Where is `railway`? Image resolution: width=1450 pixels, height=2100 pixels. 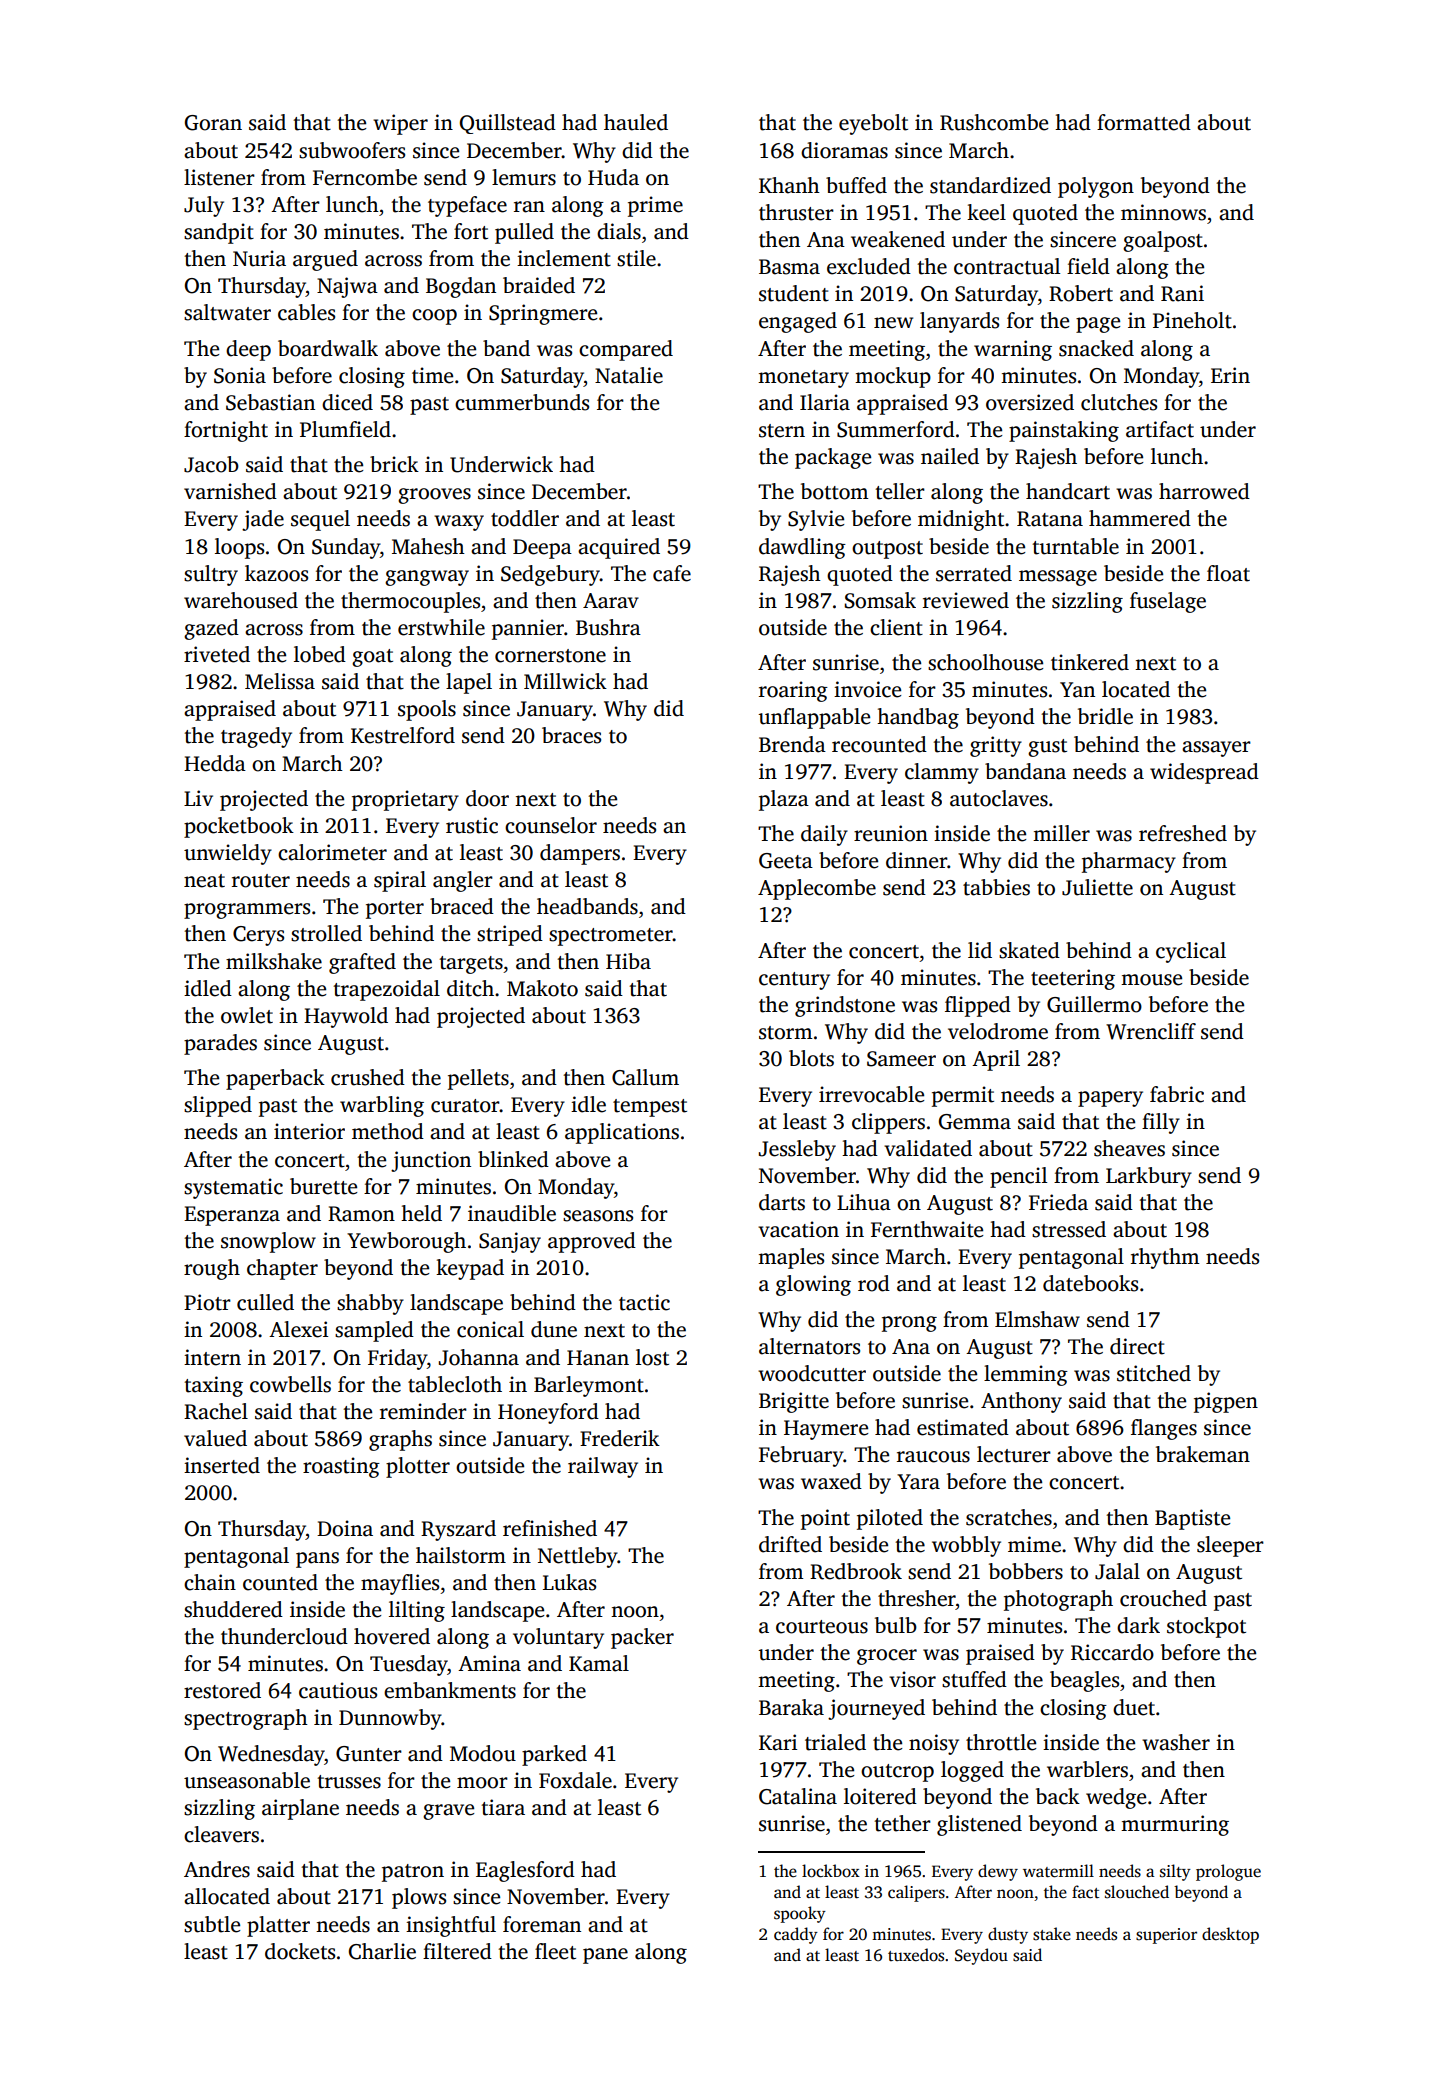
railway is located at coordinates (603, 1467).
